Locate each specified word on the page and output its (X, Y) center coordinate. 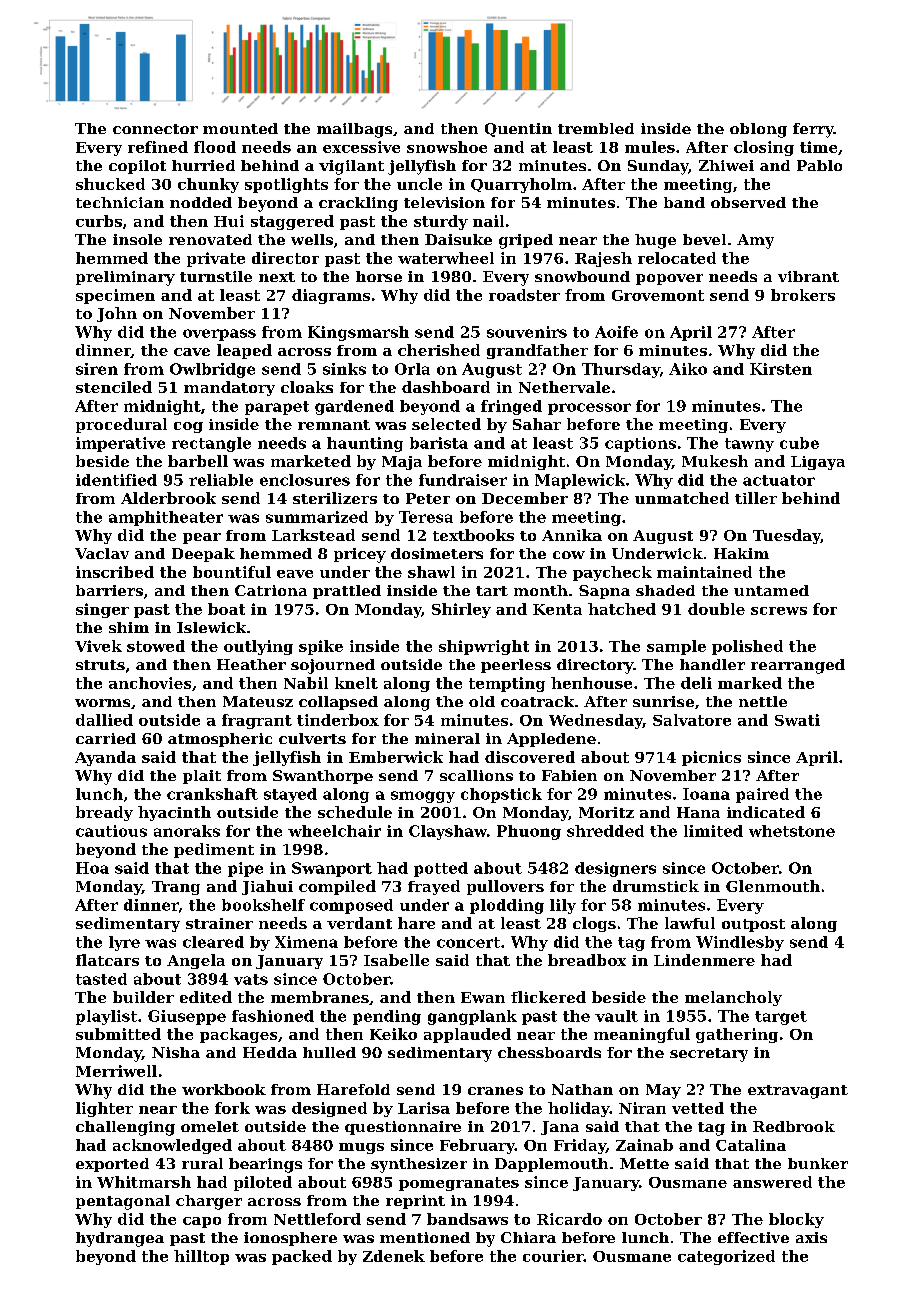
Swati (797, 720)
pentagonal (123, 1202)
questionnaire (403, 1128)
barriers (109, 590)
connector (155, 129)
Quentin (518, 130)
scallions (476, 775)
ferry (813, 130)
